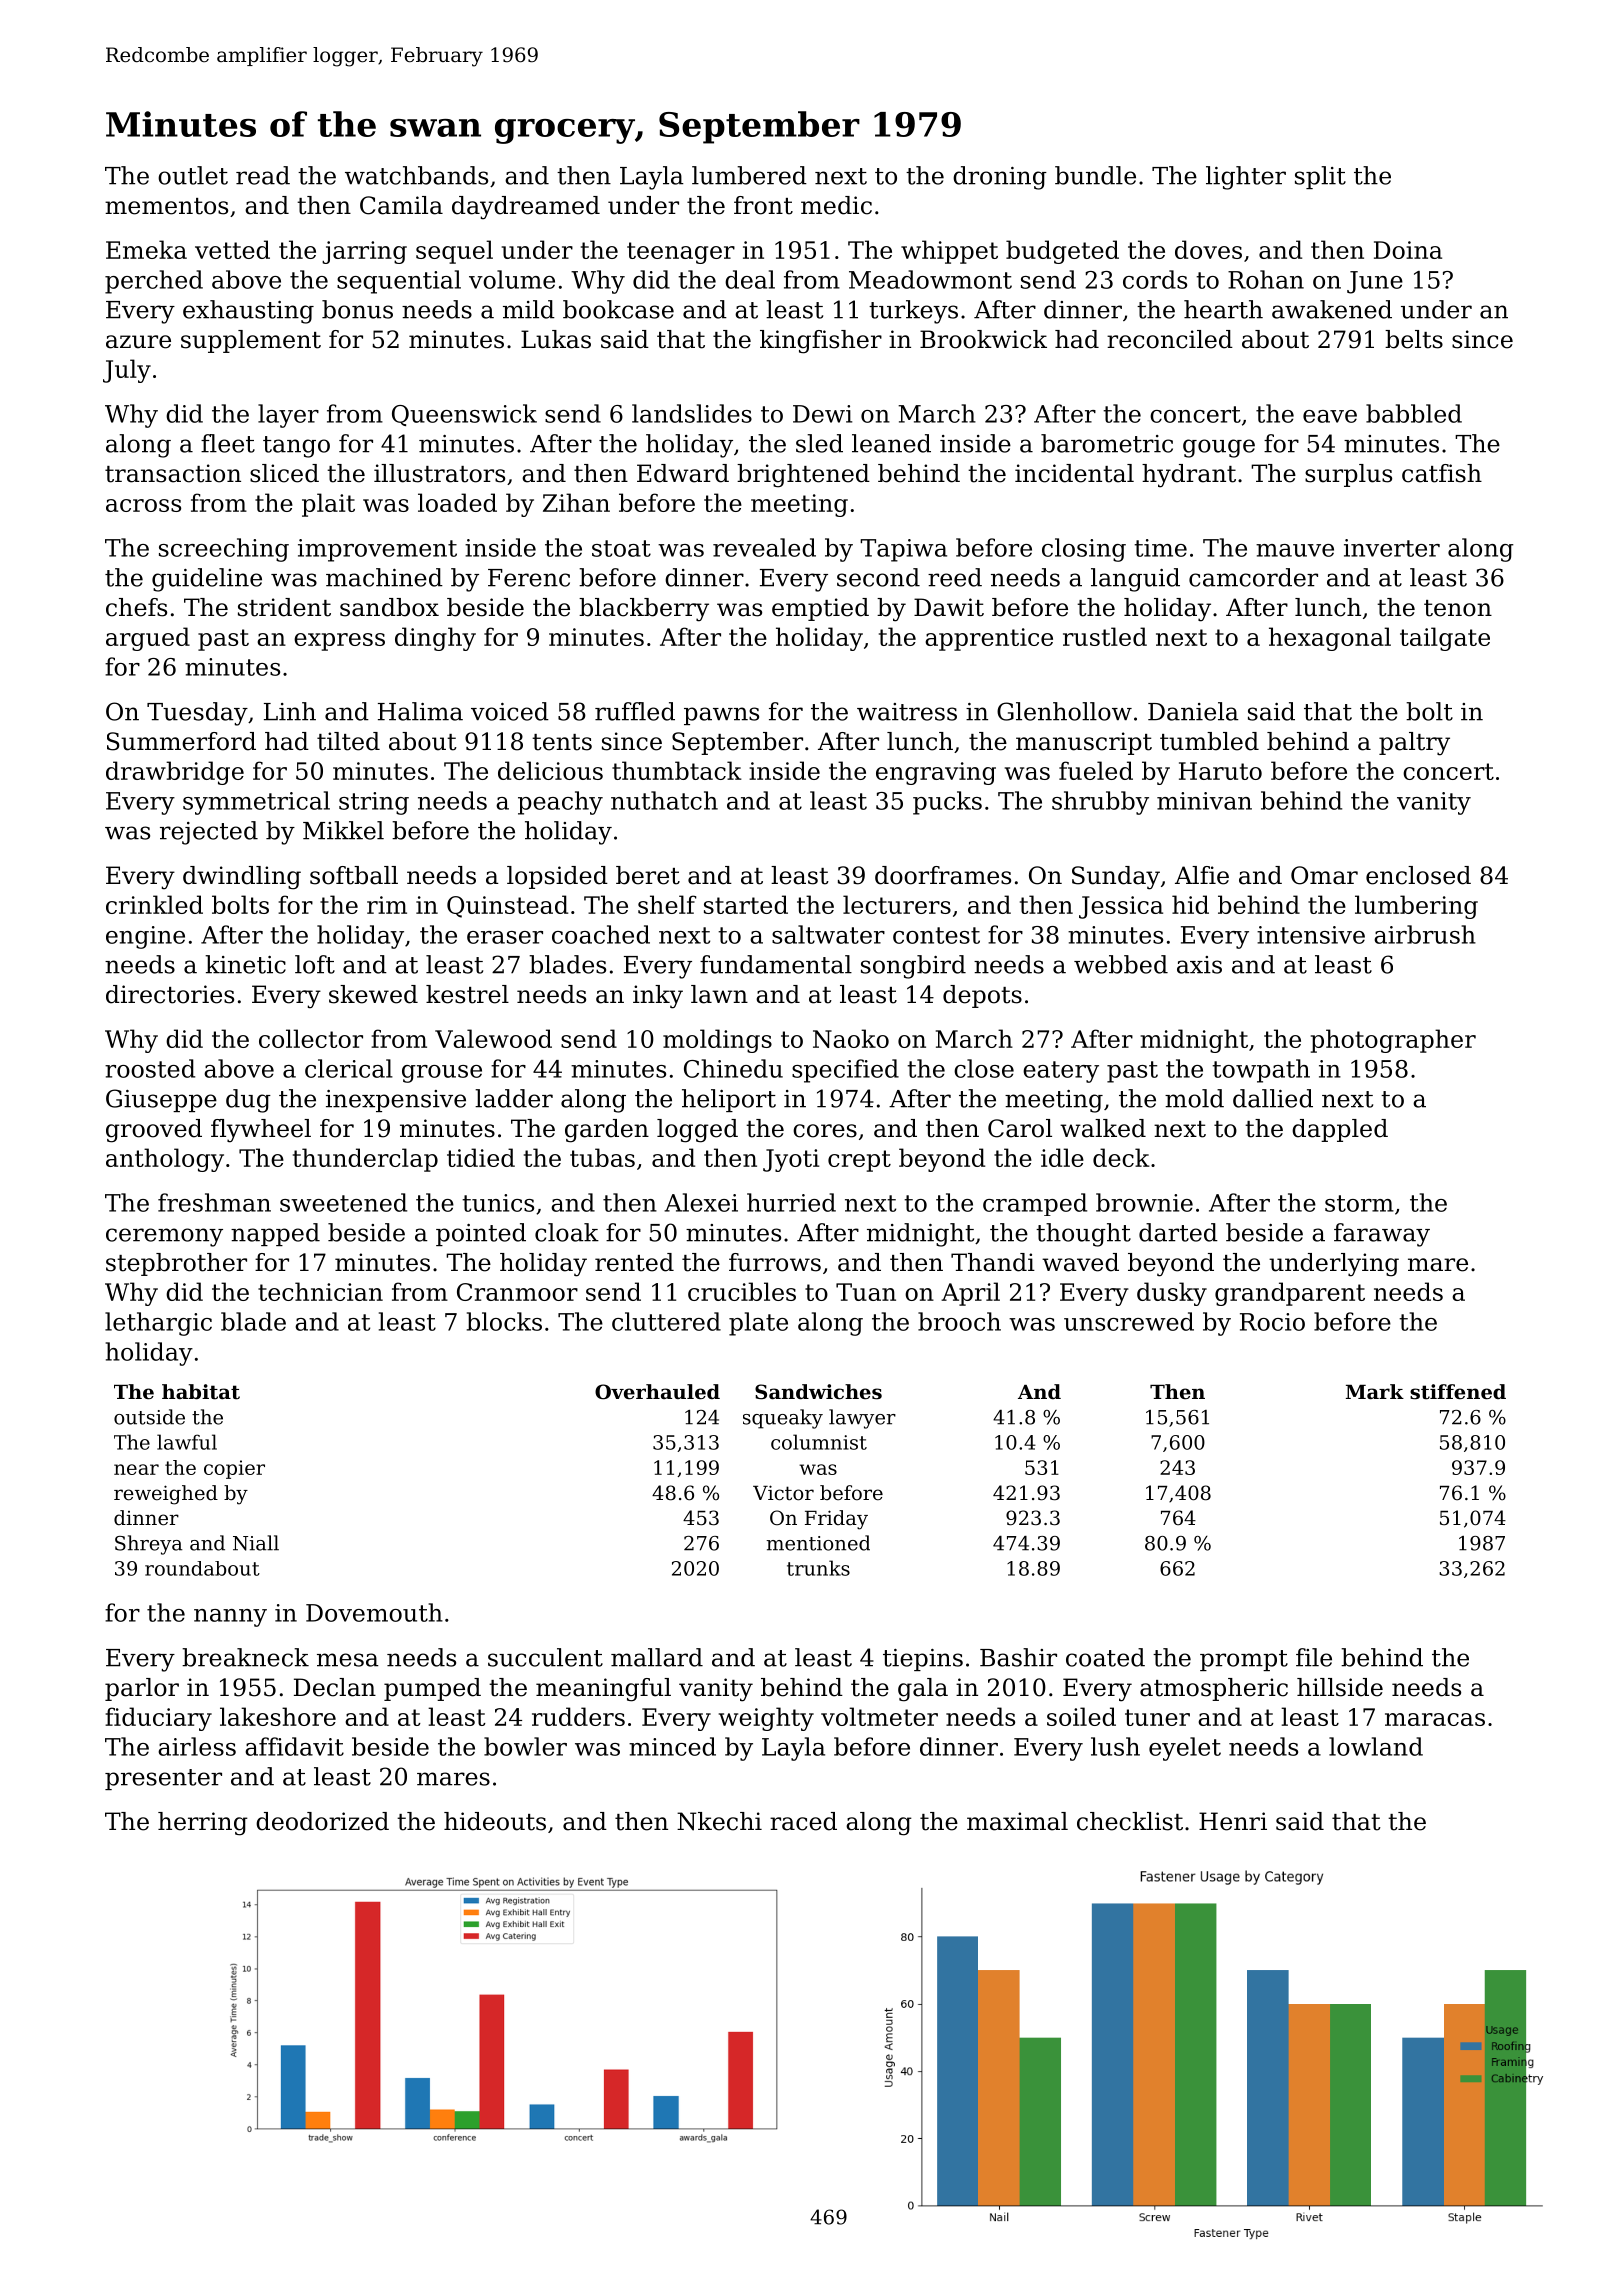 This image has height=2292, width=1620. I want to click on breakneck, so click(245, 1657).
